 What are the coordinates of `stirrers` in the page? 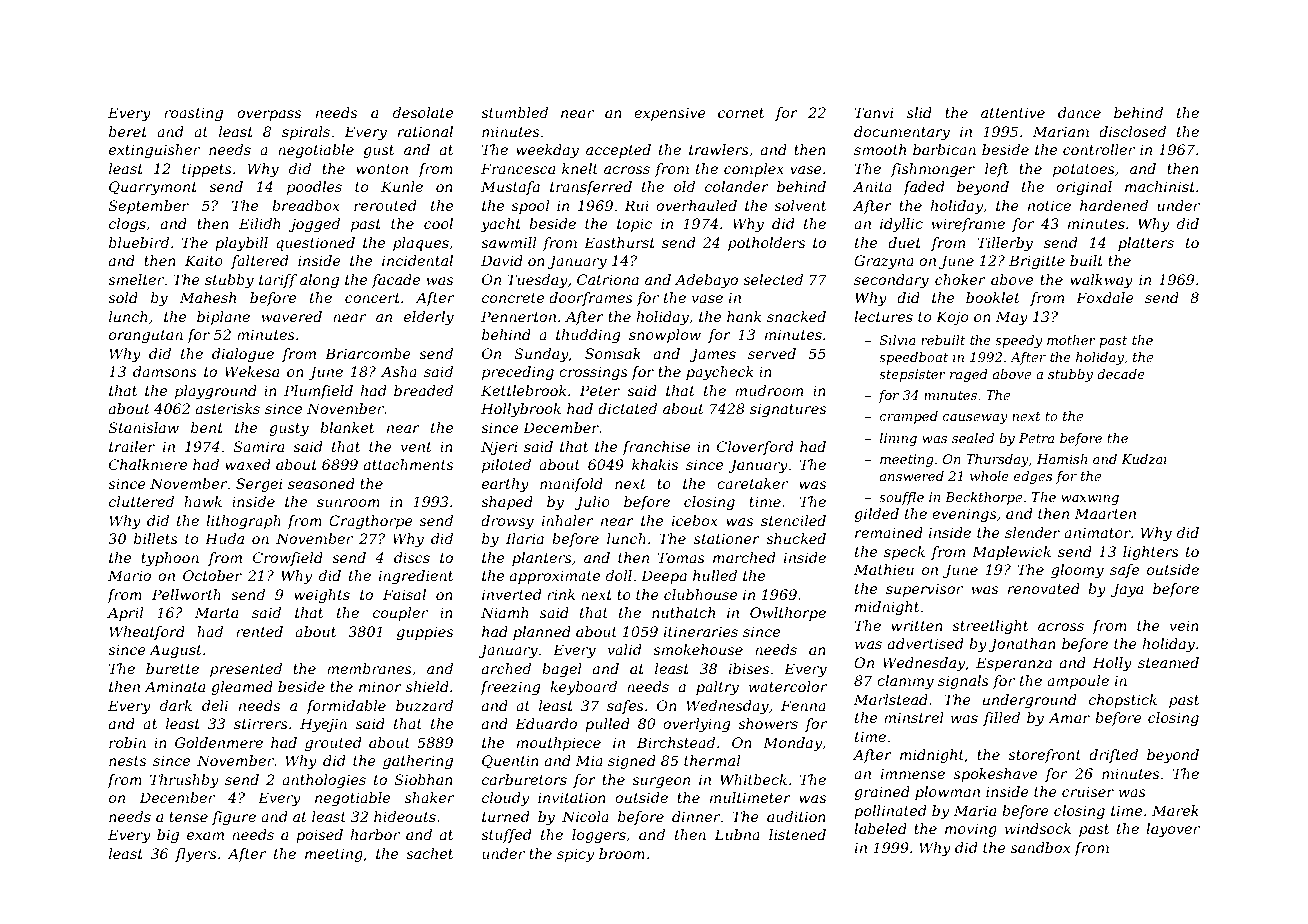 It's located at (261, 723).
